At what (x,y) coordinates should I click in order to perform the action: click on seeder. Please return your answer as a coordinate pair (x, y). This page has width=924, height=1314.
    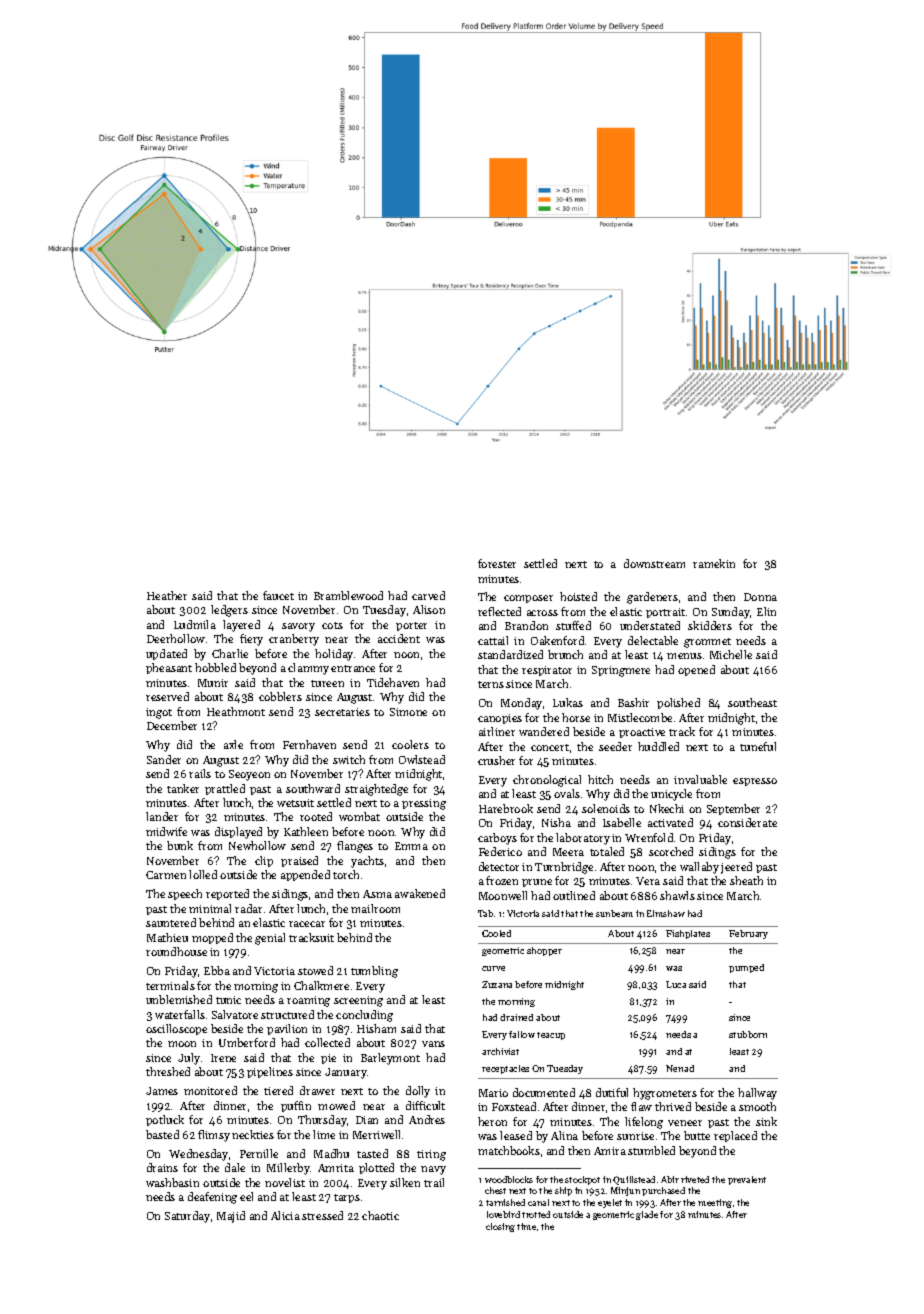
    Looking at the image, I should click on (615, 746).
